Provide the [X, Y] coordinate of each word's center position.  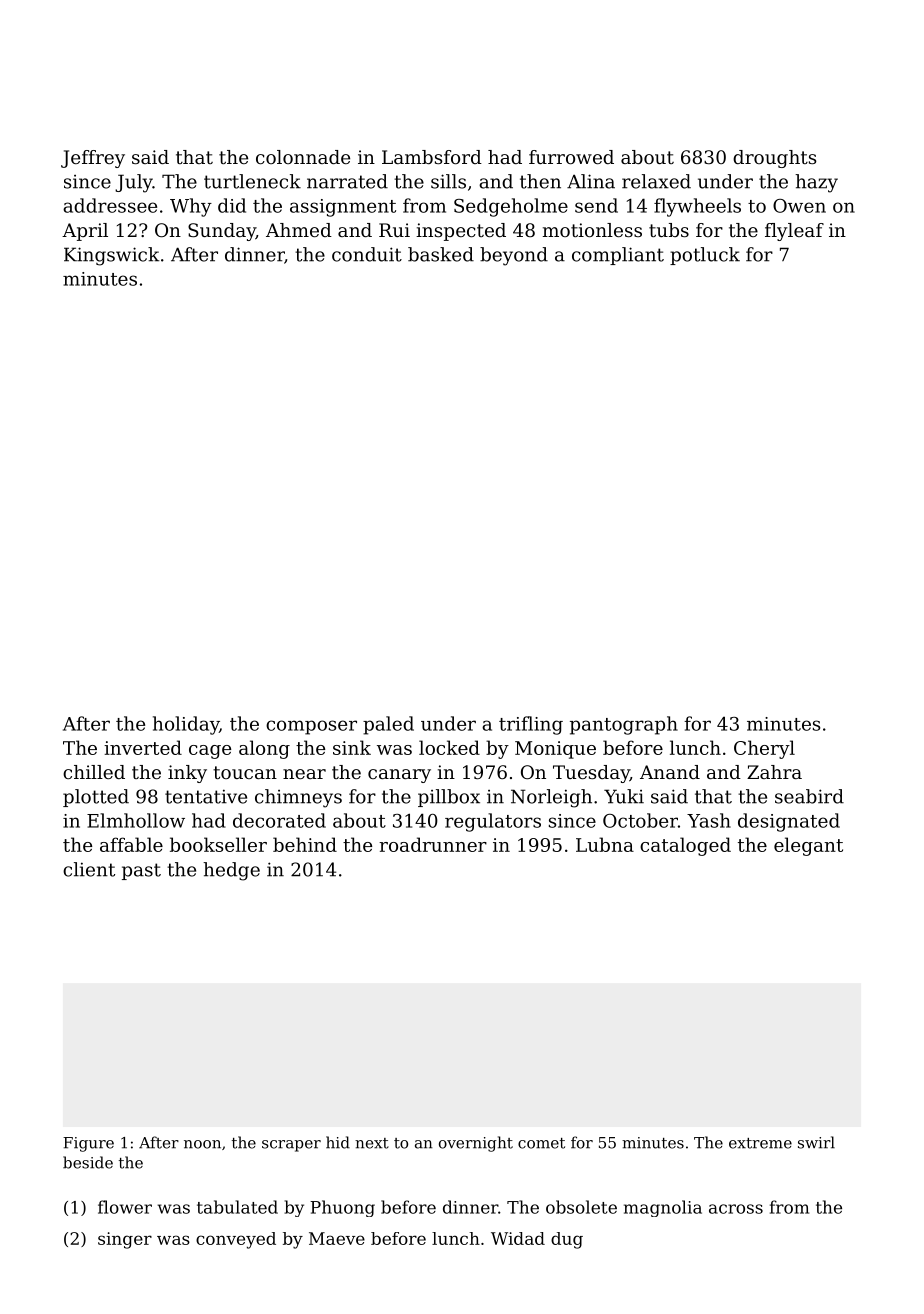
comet [541, 1143]
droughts [775, 159]
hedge [231, 871]
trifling [531, 725]
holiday [186, 725]
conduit [367, 254]
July [134, 183]
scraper [291, 1146]
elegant [808, 846]
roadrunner [433, 844]
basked [441, 254]
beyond [514, 256]
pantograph [624, 725]
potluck [705, 256]
